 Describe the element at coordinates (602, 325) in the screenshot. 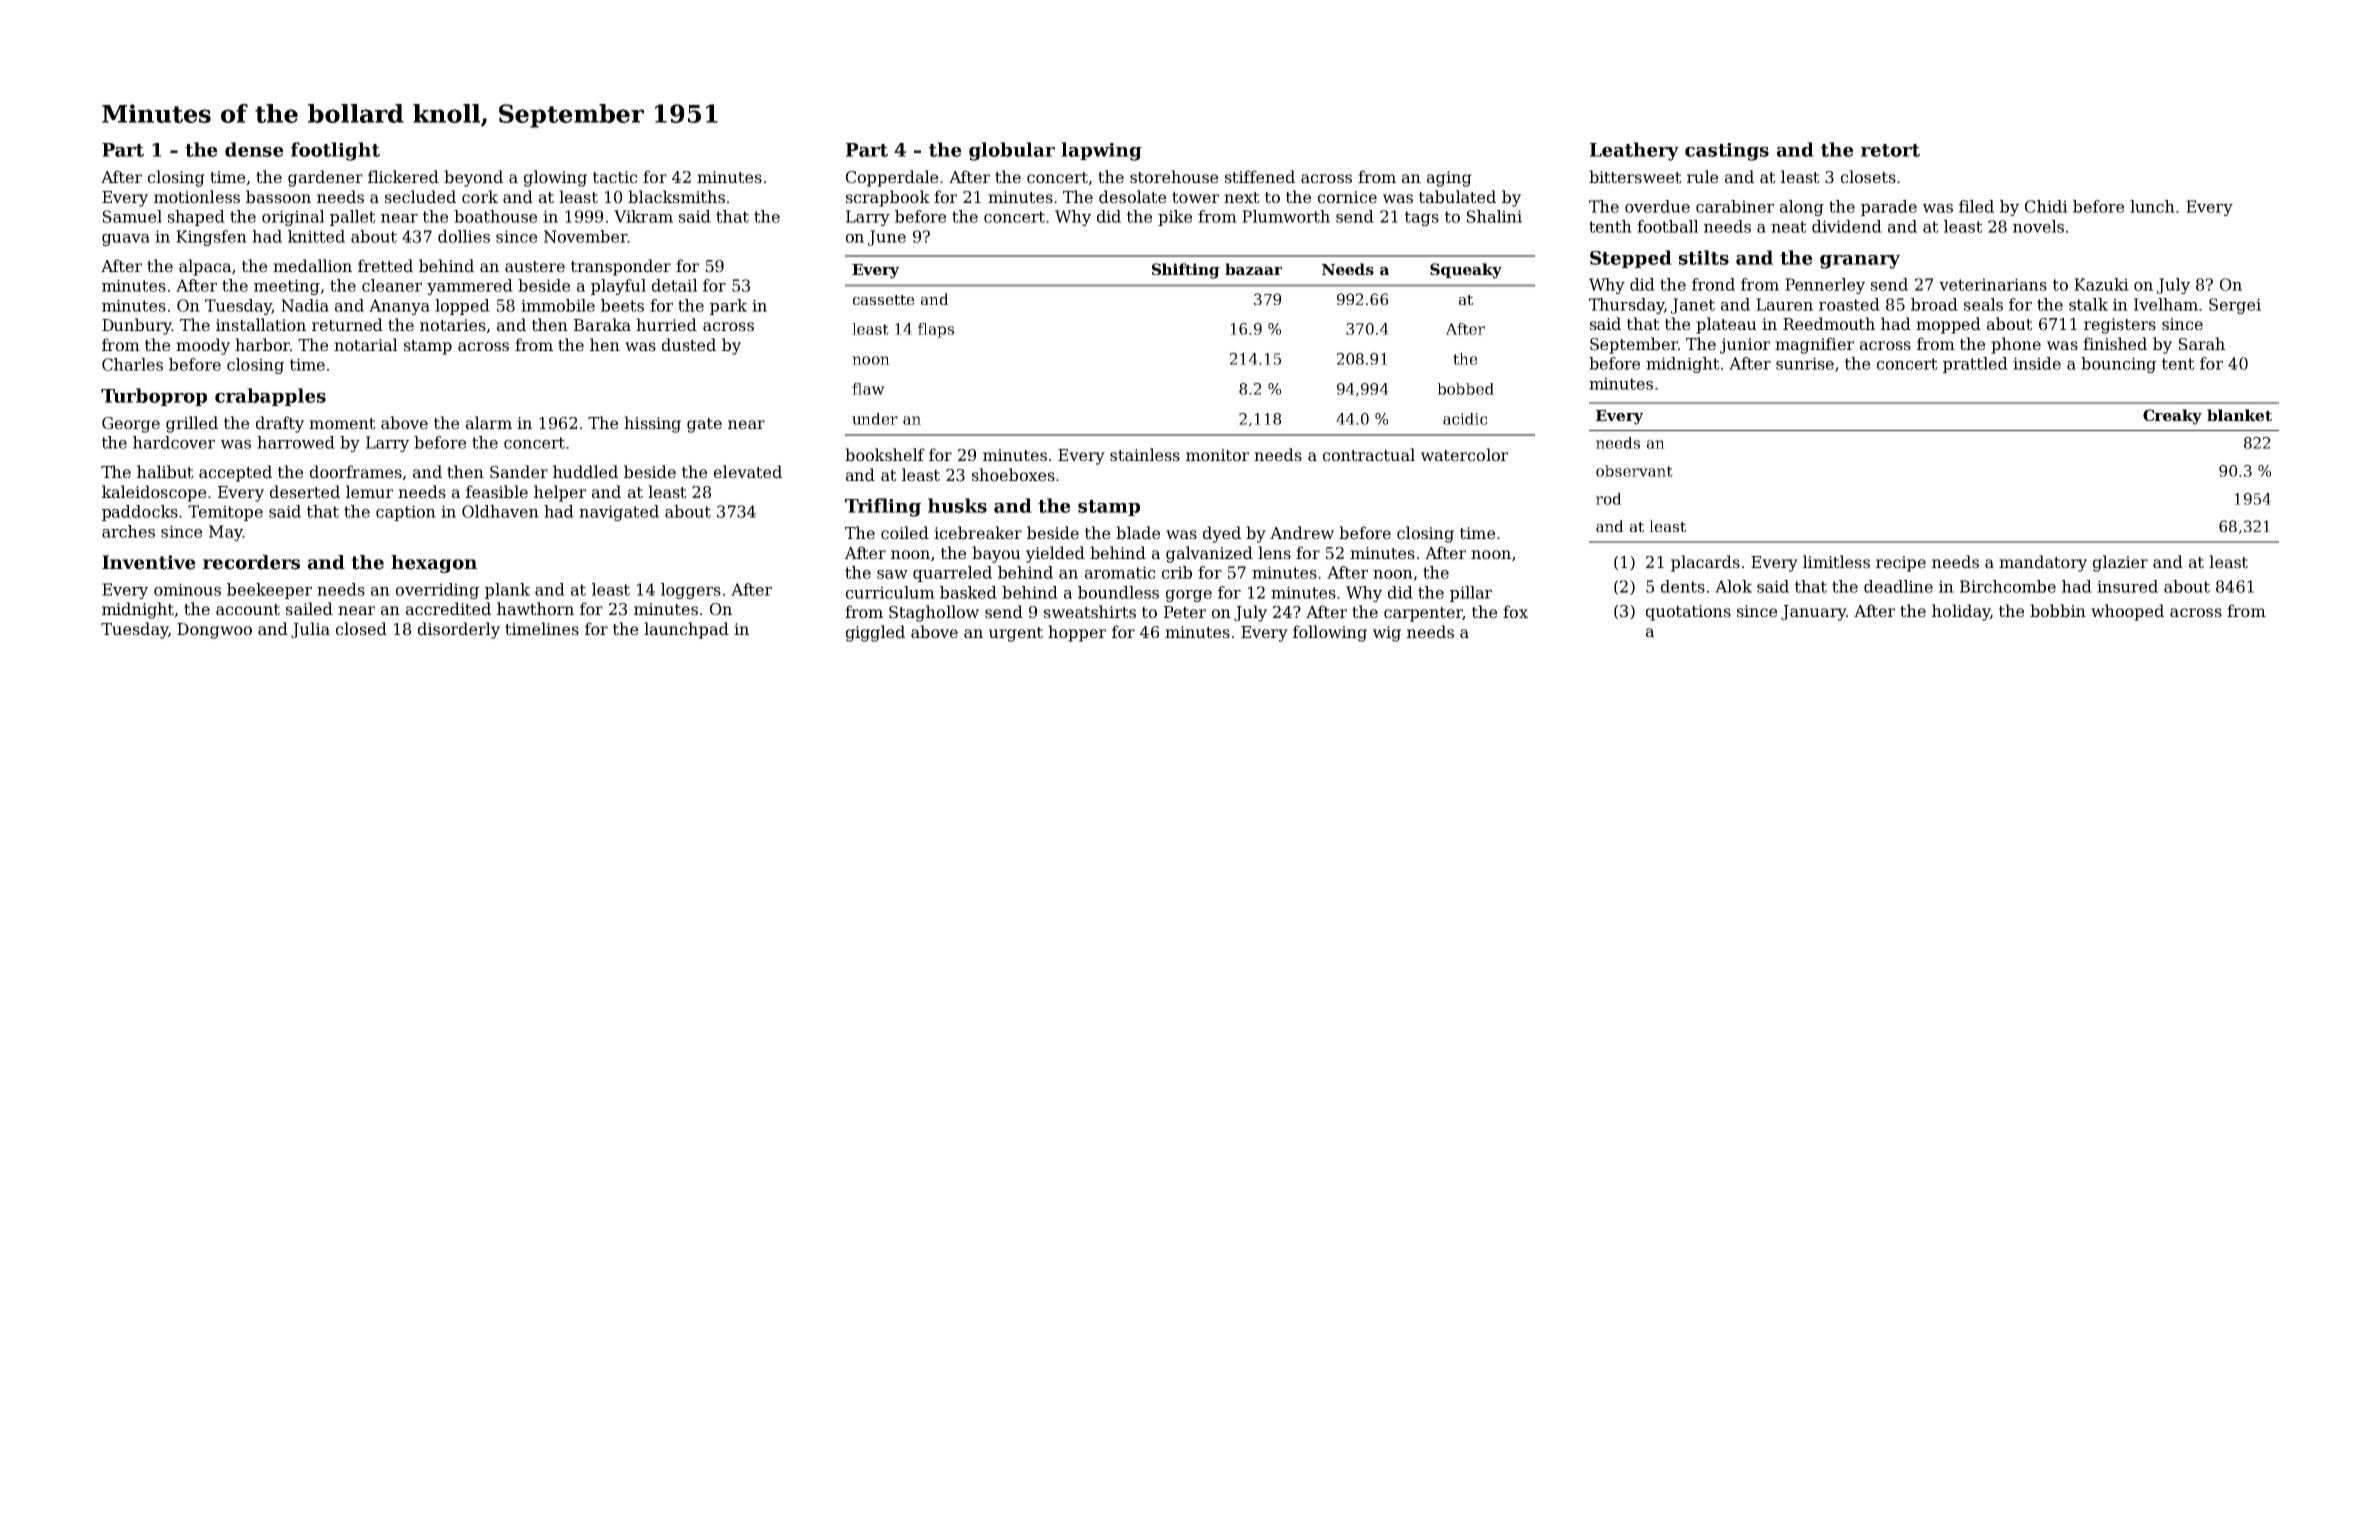

I see `Baraka` at that location.
